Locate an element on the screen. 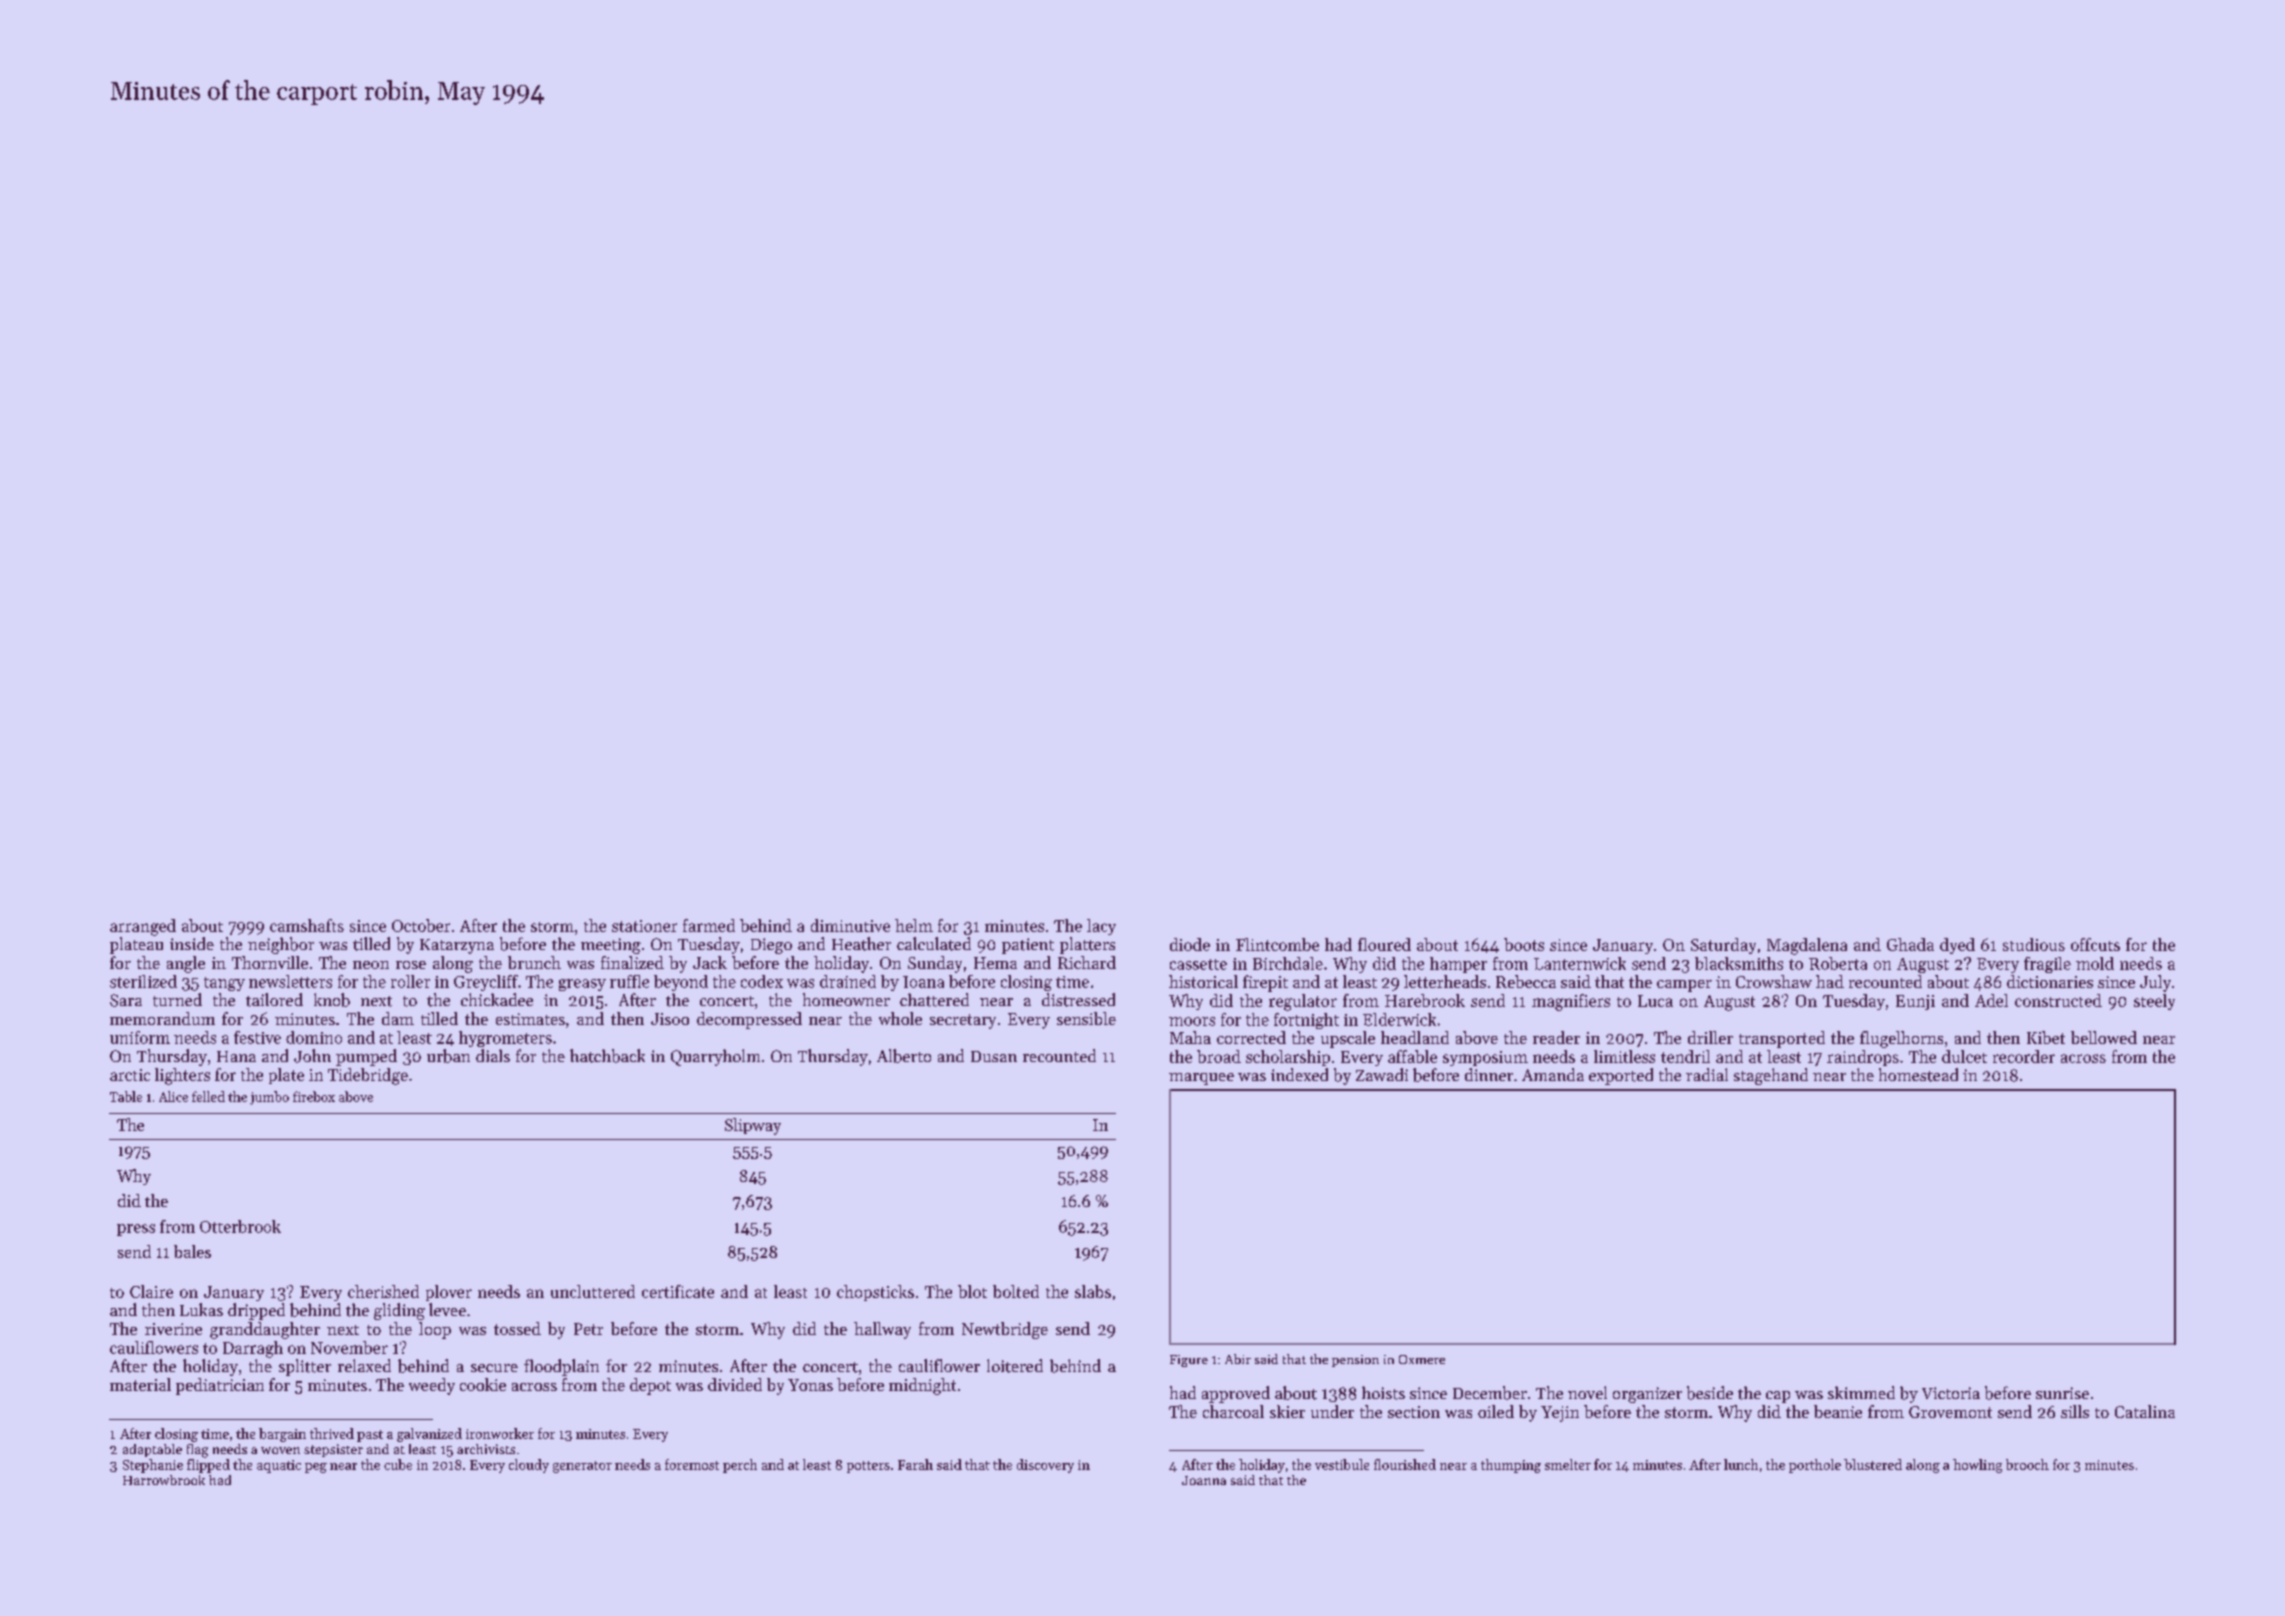 Image resolution: width=2285 pixels, height=1616 pixels. vestibule is located at coordinates (1342, 1464).
